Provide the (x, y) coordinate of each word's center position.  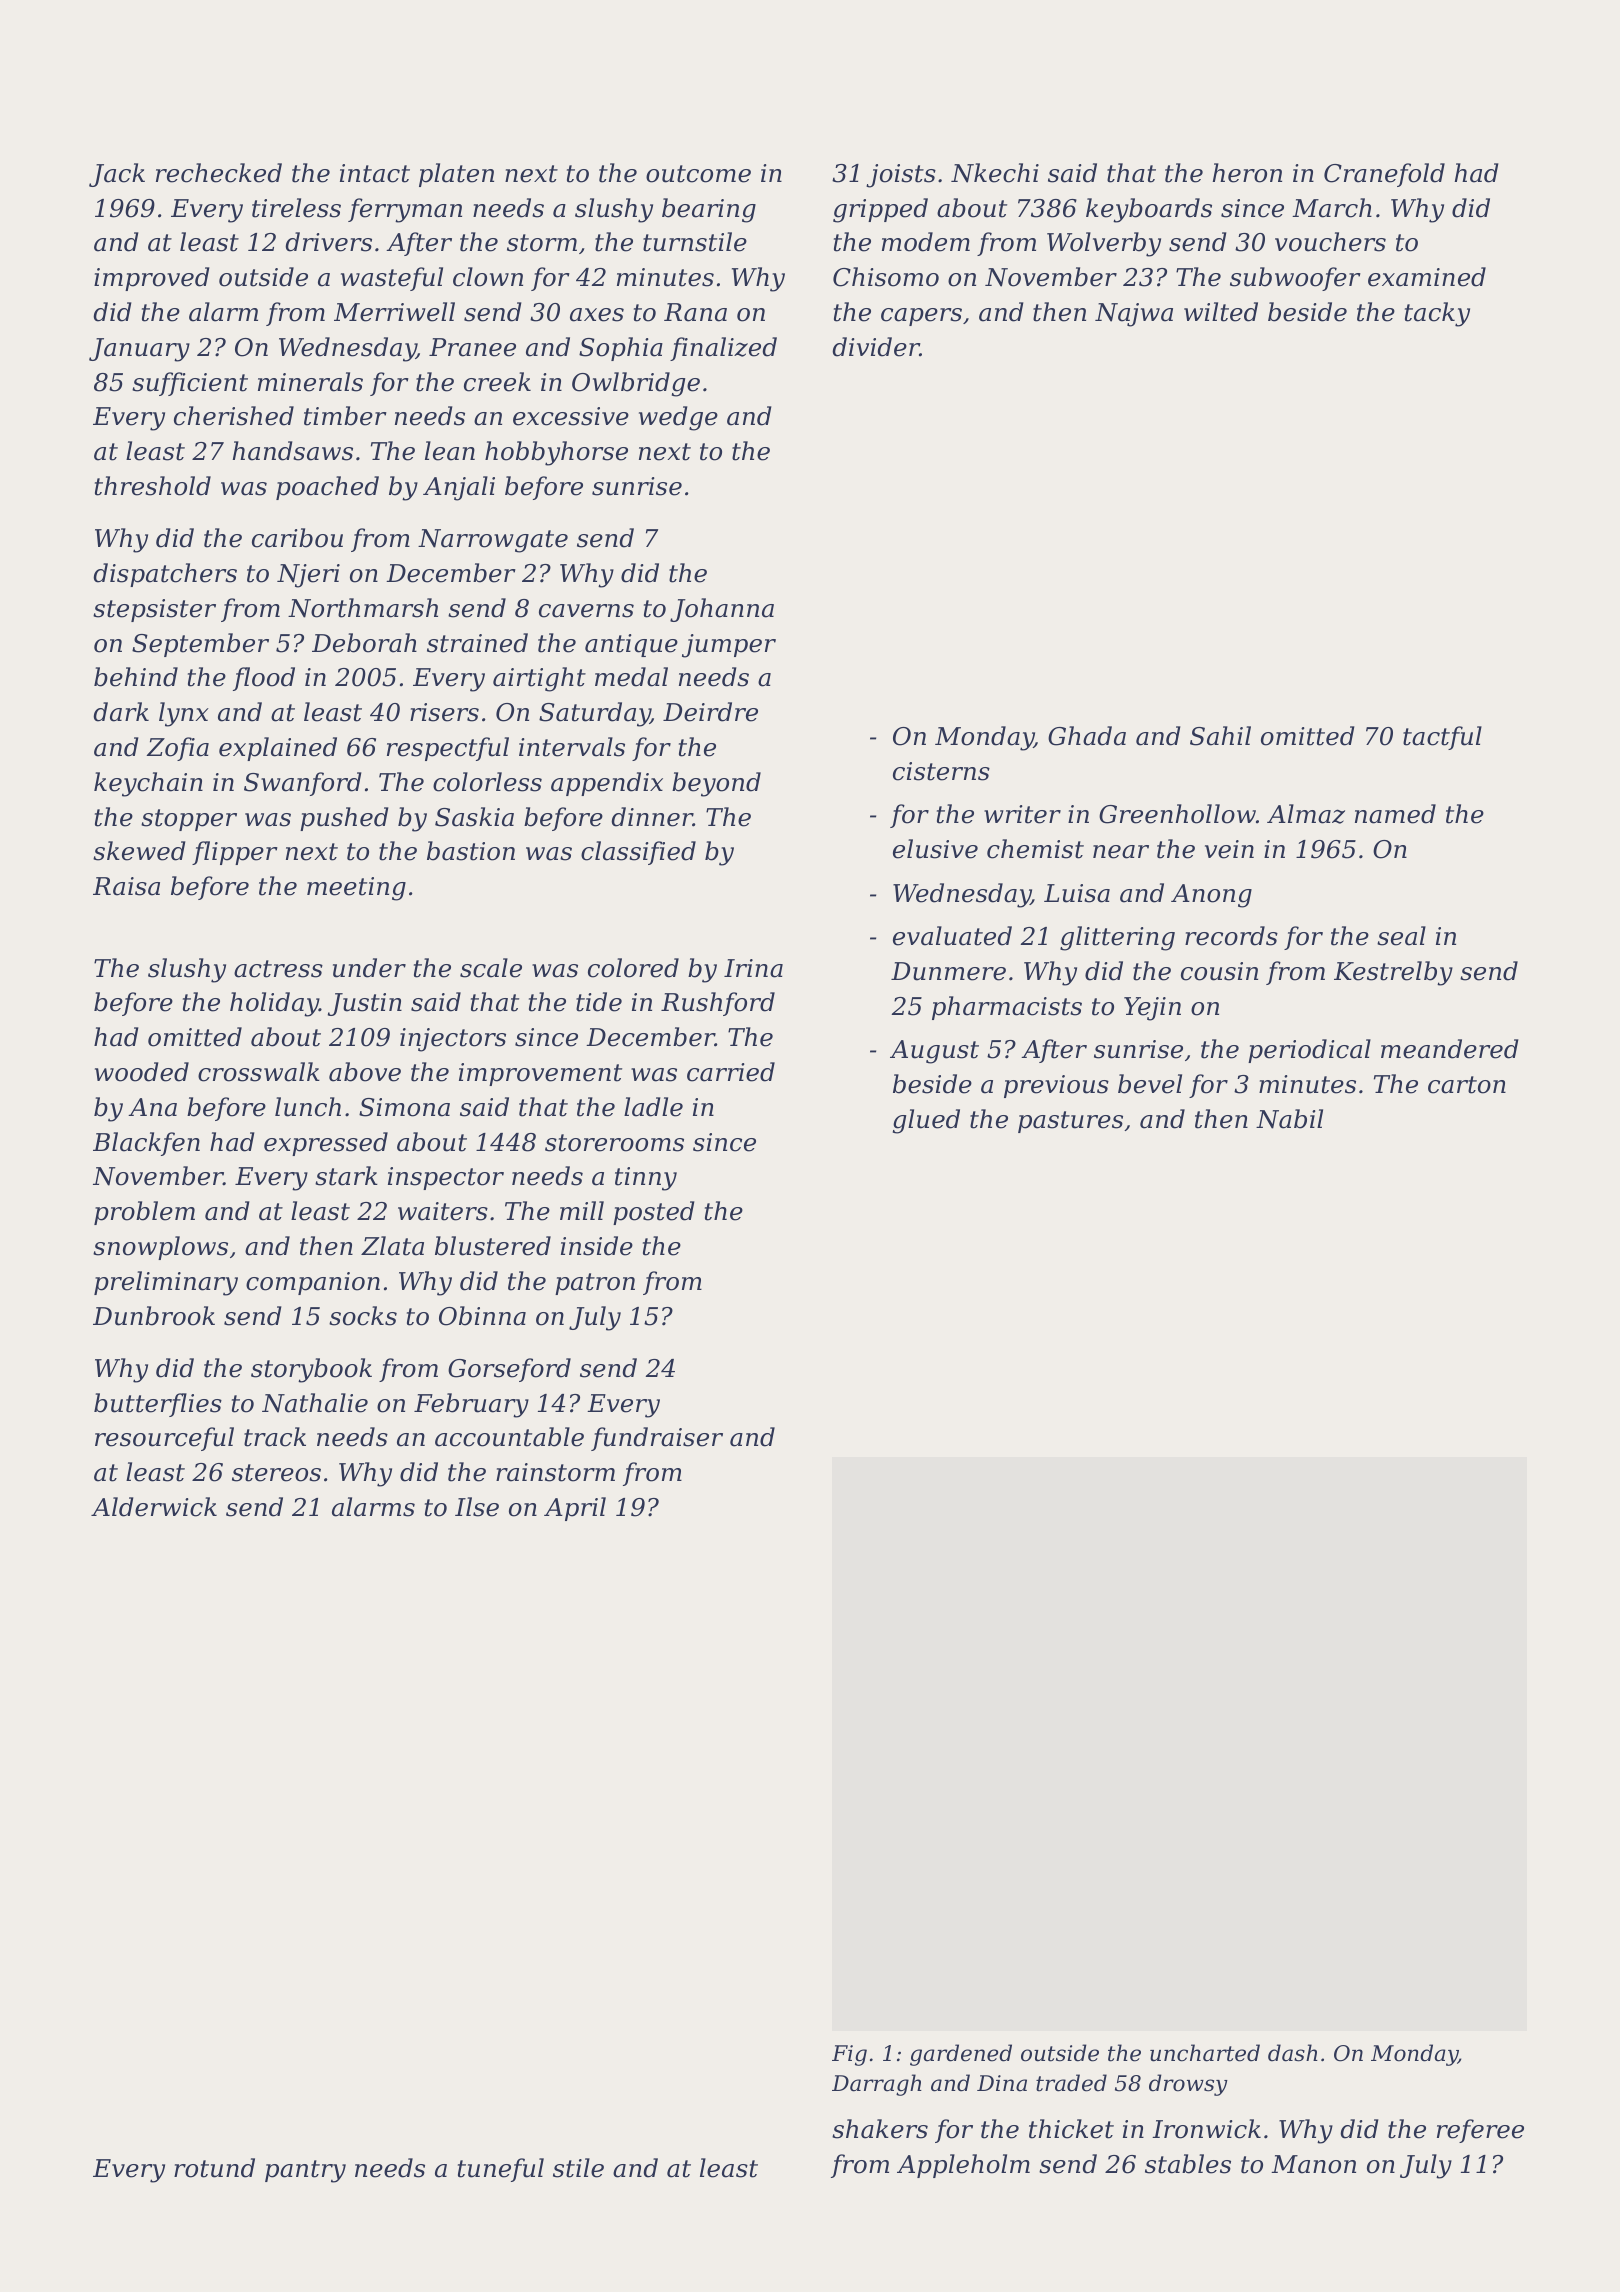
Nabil (1289, 1119)
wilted (1221, 312)
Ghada (1087, 736)
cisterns (941, 771)
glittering (1117, 938)
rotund (214, 2168)
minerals (310, 382)
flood (264, 679)
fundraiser (657, 1439)
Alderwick (154, 1507)
